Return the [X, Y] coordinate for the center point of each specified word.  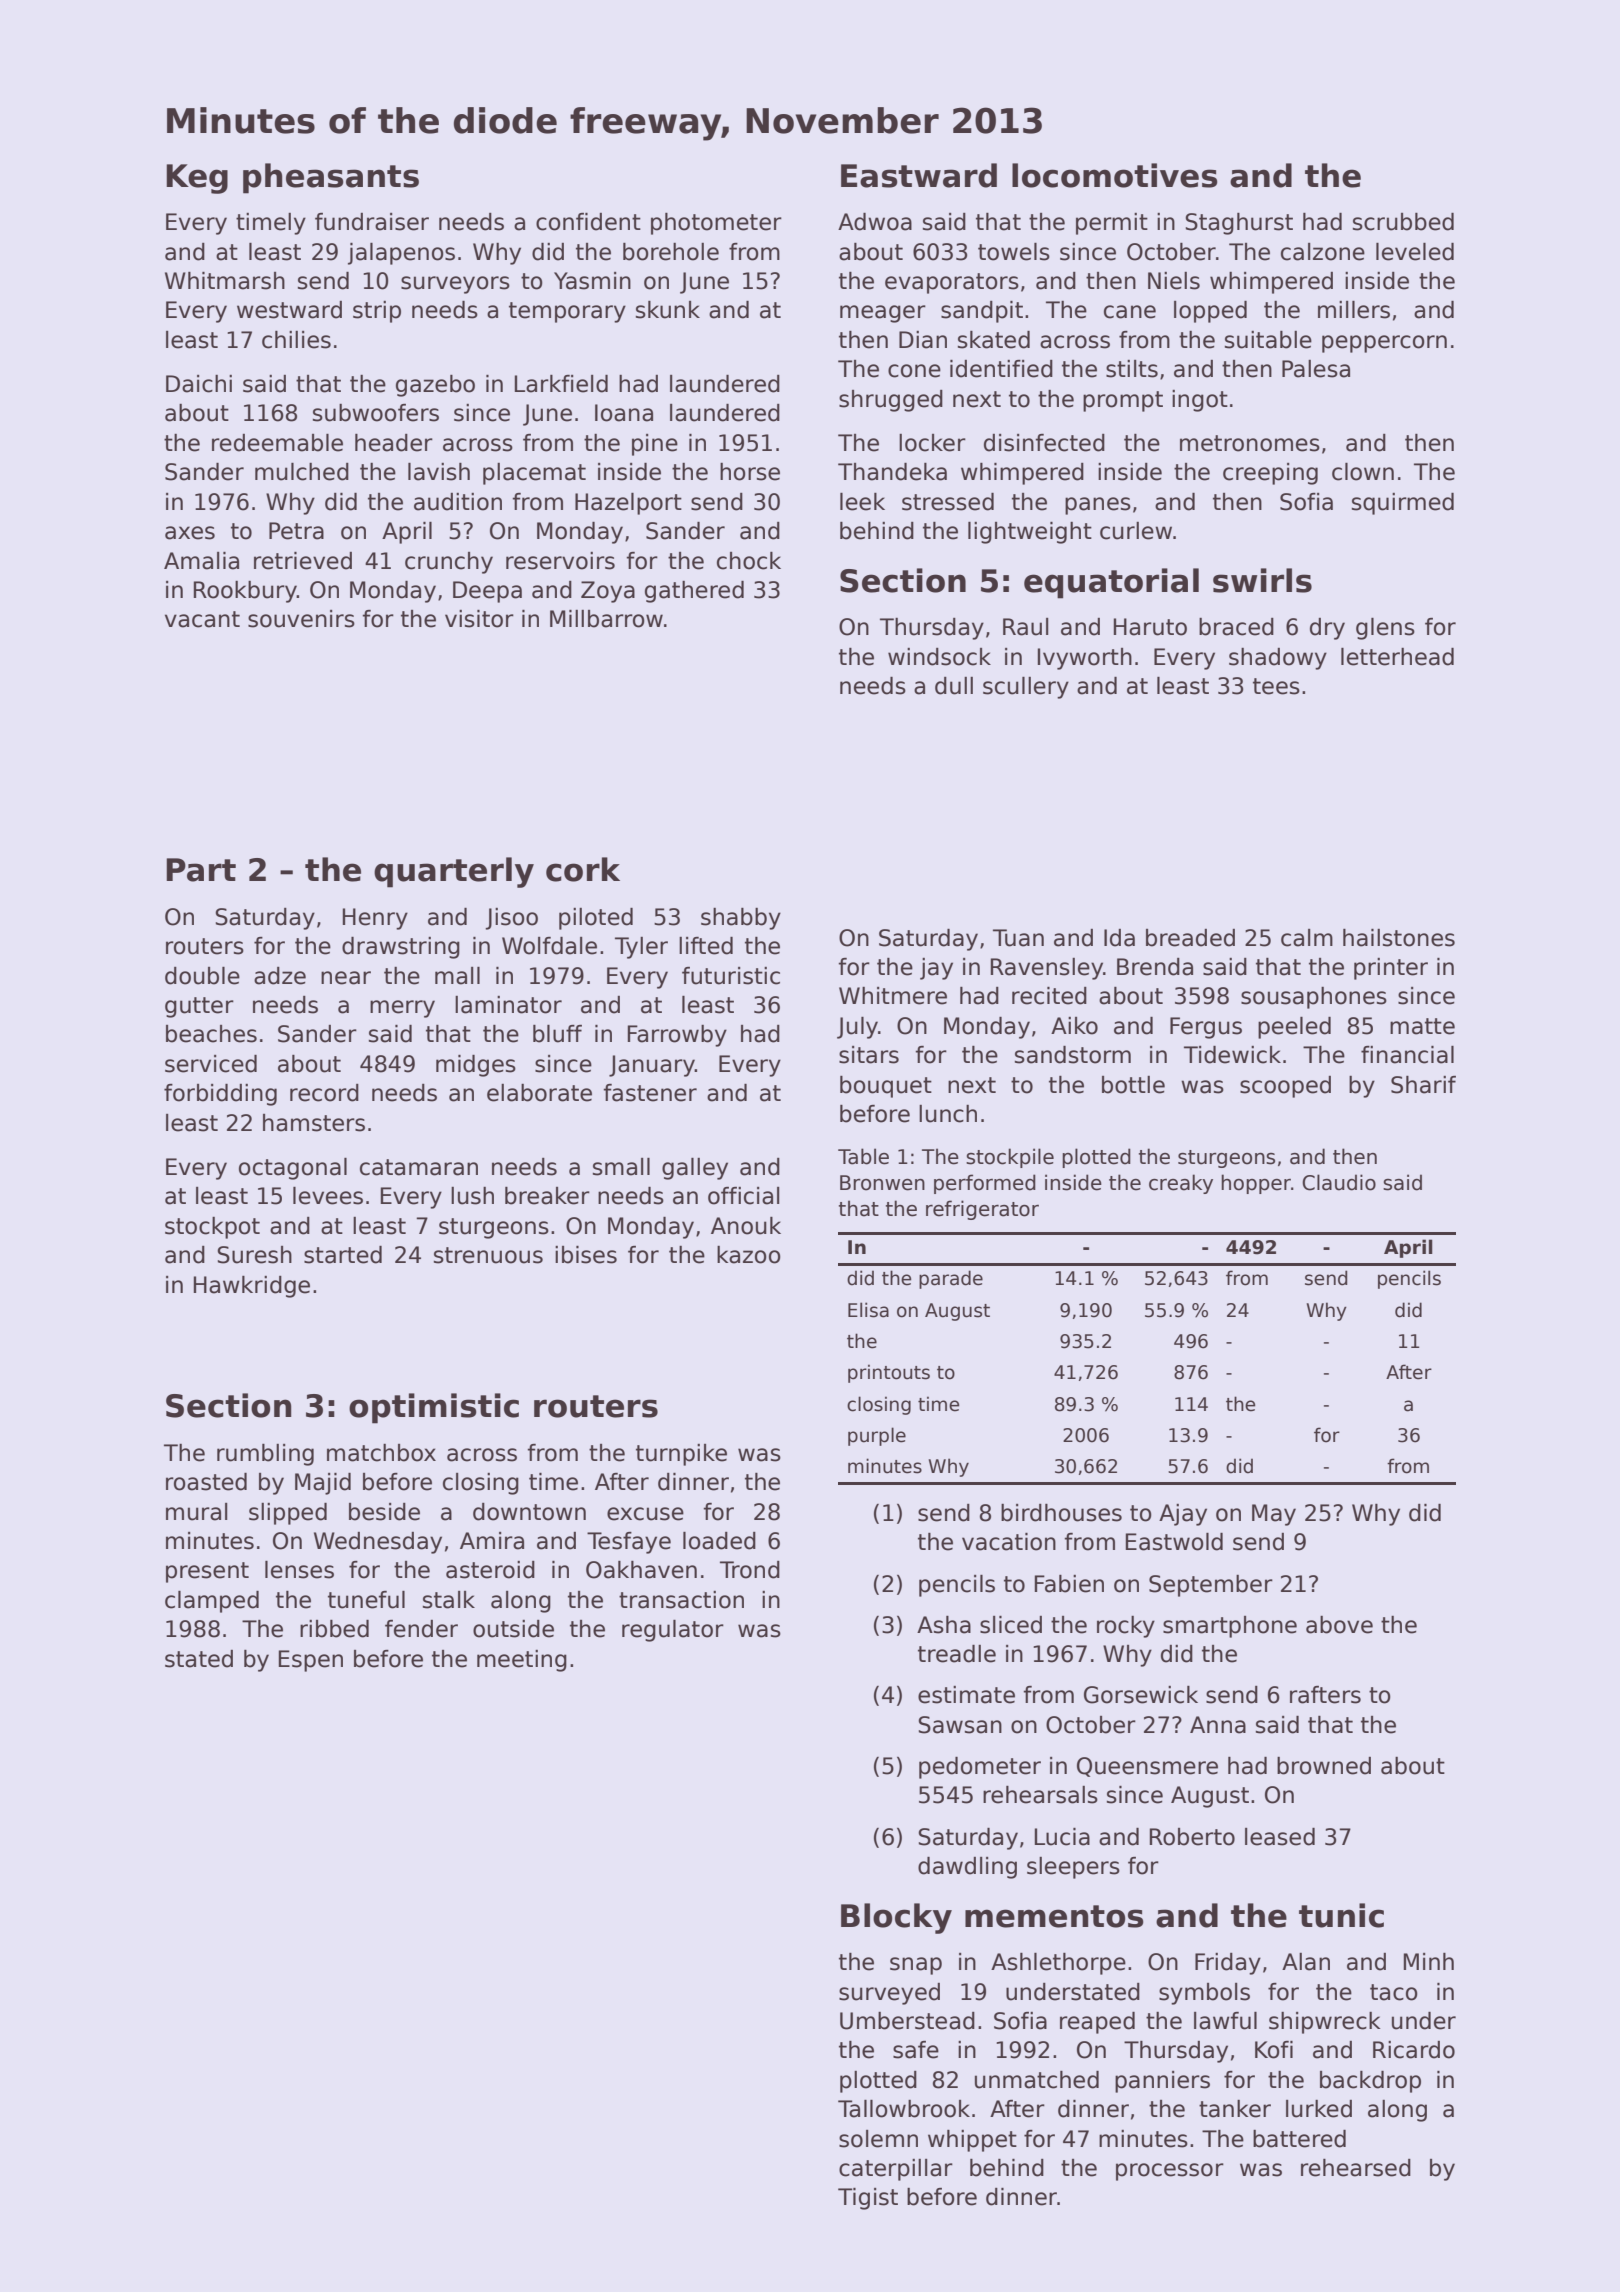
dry [1327, 629]
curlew [1136, 531]
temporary [567, 312]
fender [421, 1629]
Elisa [868, 1310]
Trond [750, 1570]
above [1339, 1625]
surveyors [455, 285]
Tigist [868, 2199]
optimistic [434, 1408]
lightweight [1030, 533]
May [1274, 1515]
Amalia [201, 561]
